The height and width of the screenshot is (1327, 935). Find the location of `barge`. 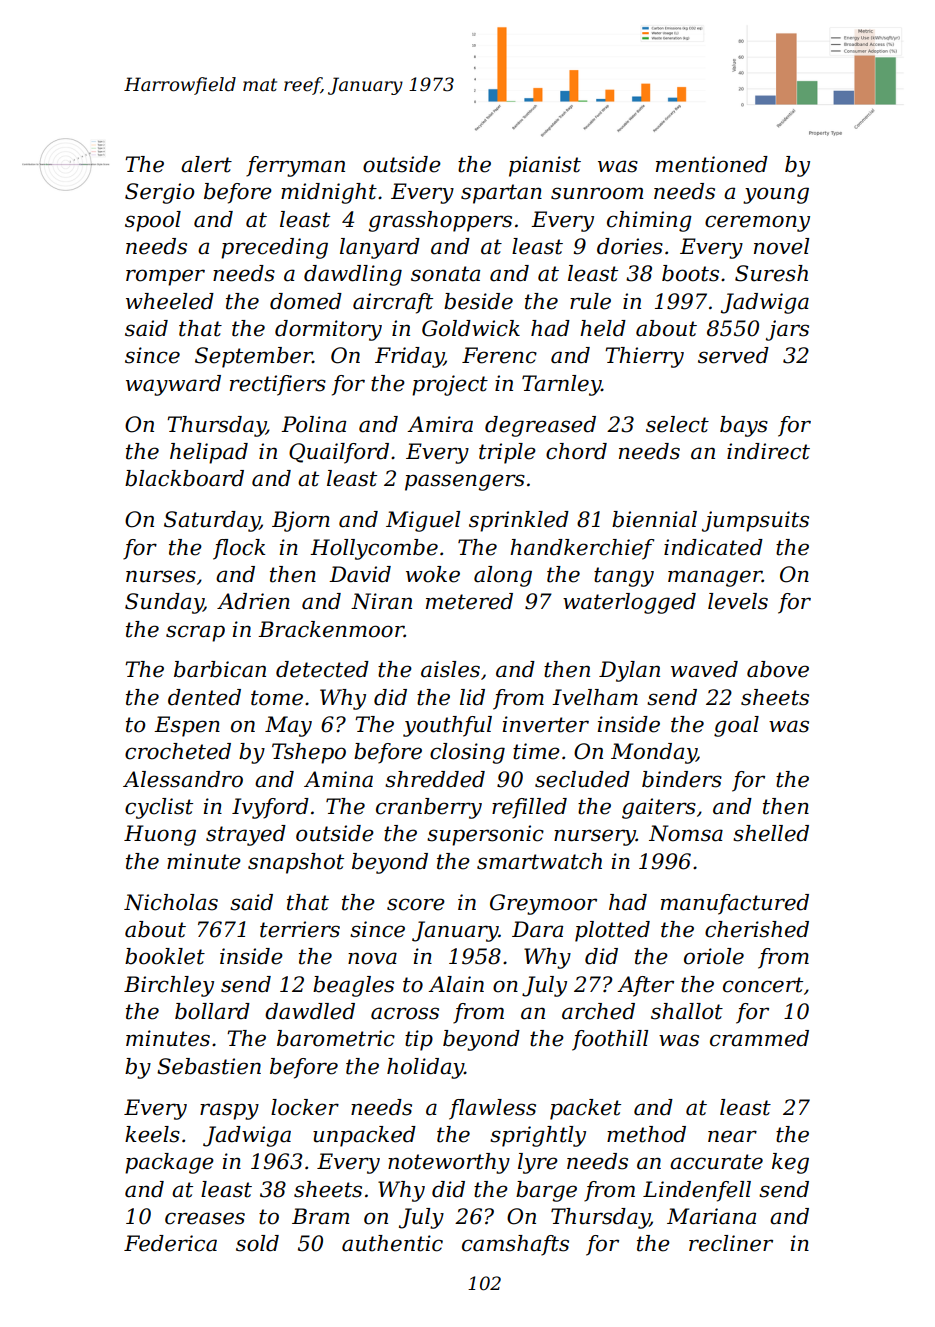

barge is located at coordinates (546, 1191).
